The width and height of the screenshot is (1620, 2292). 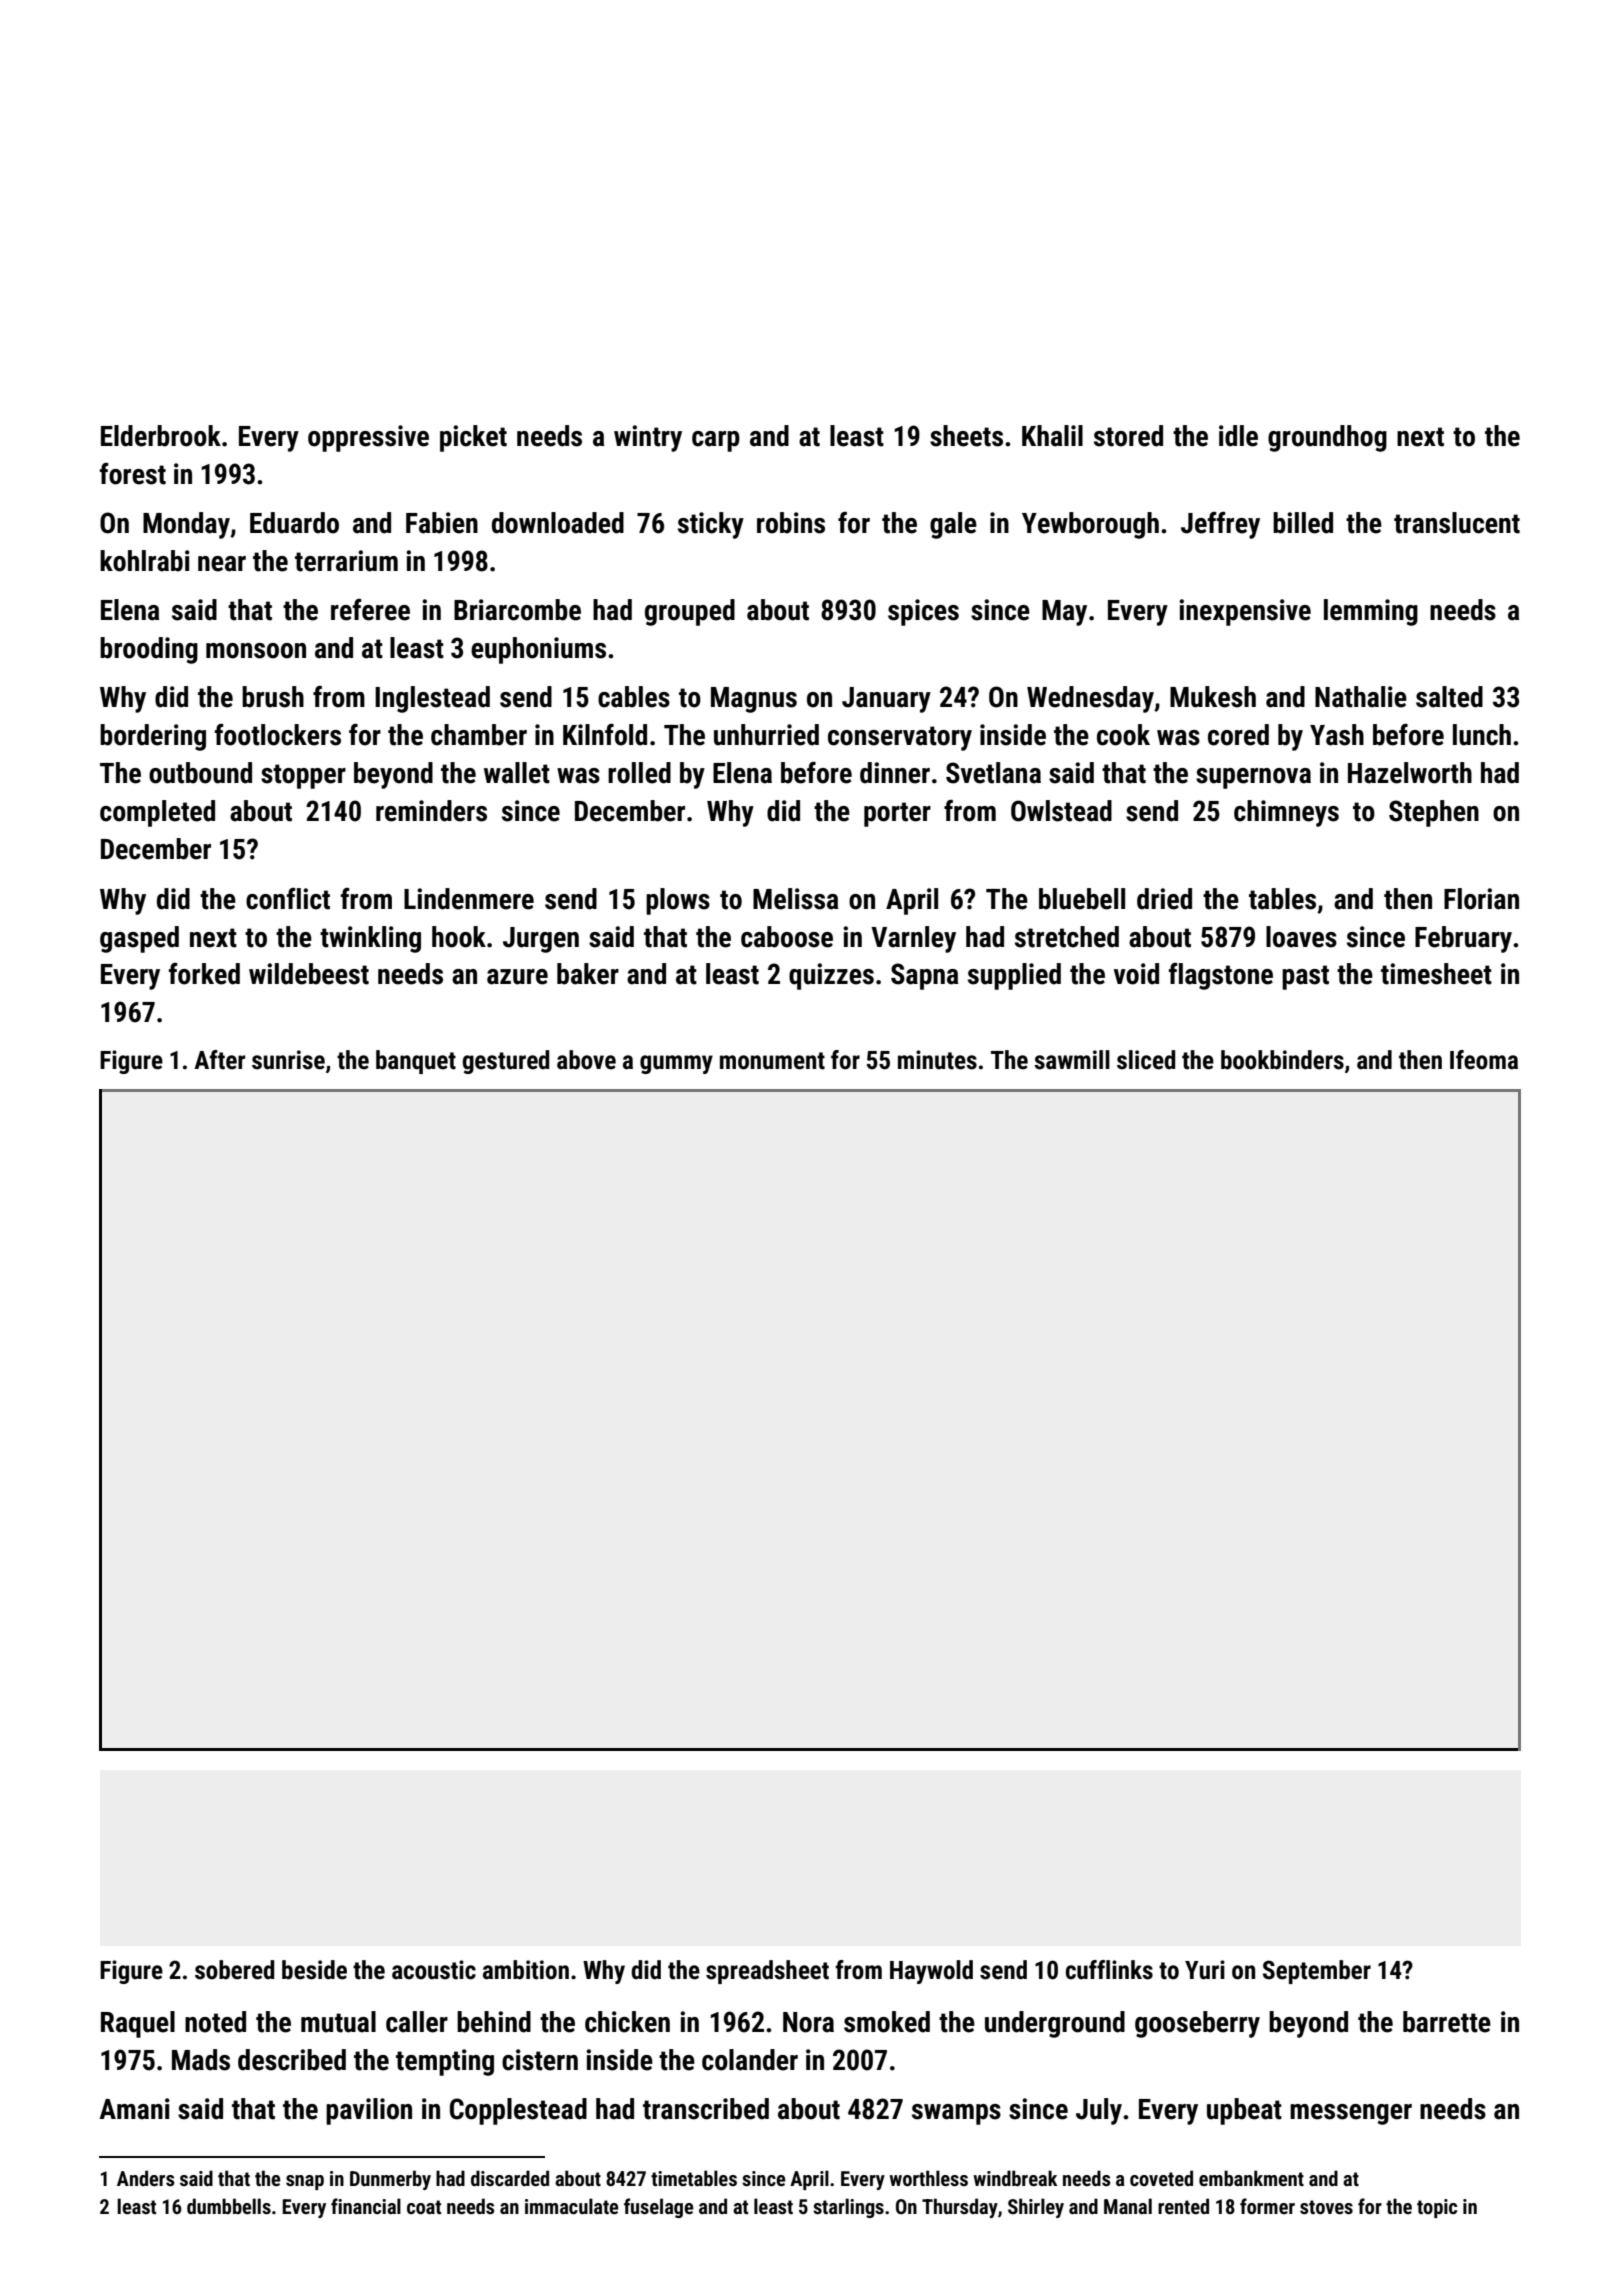 I want to click on cufflinks, so click(x=1109, y=1970).
